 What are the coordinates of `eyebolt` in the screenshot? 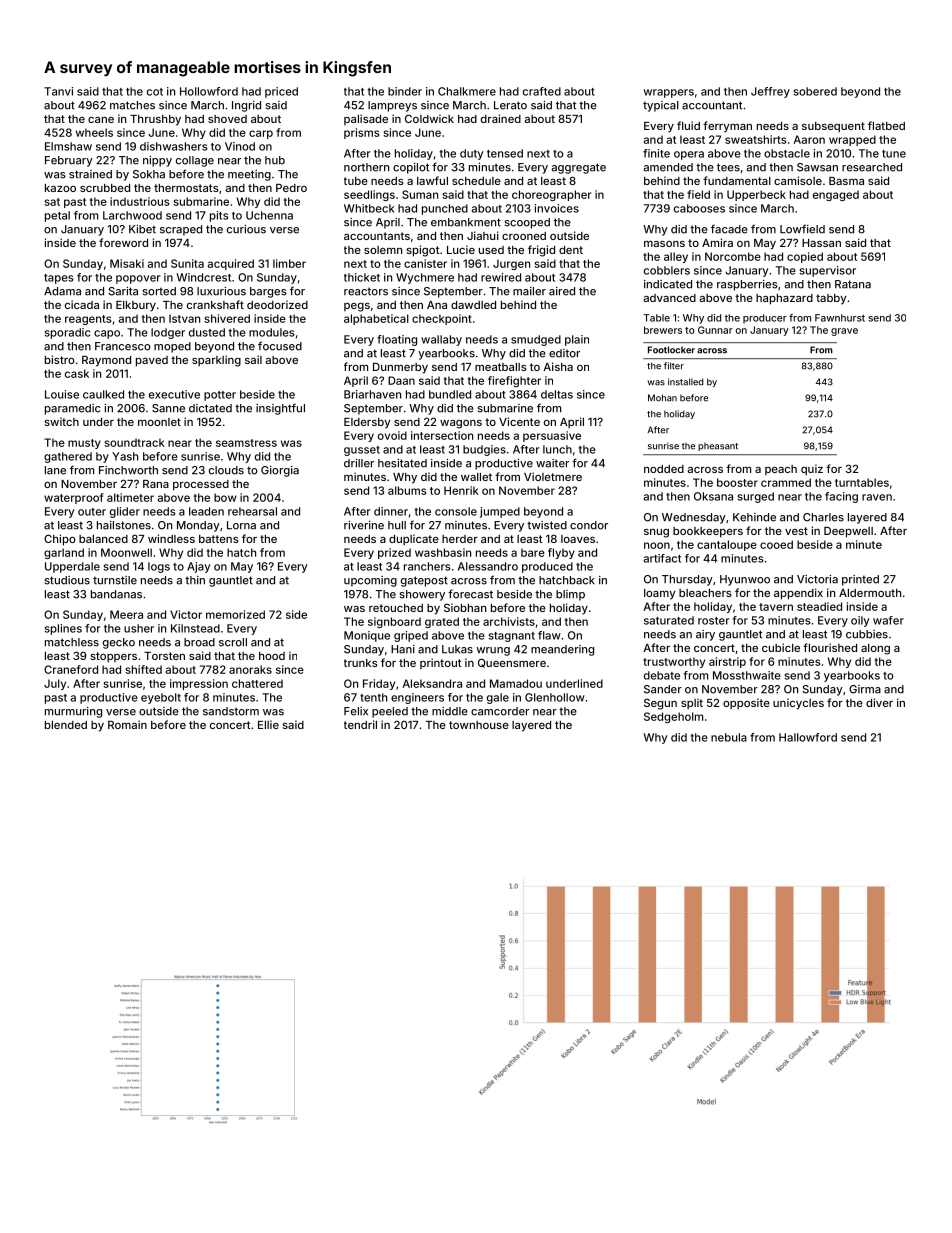 It's located at (161, 698).
